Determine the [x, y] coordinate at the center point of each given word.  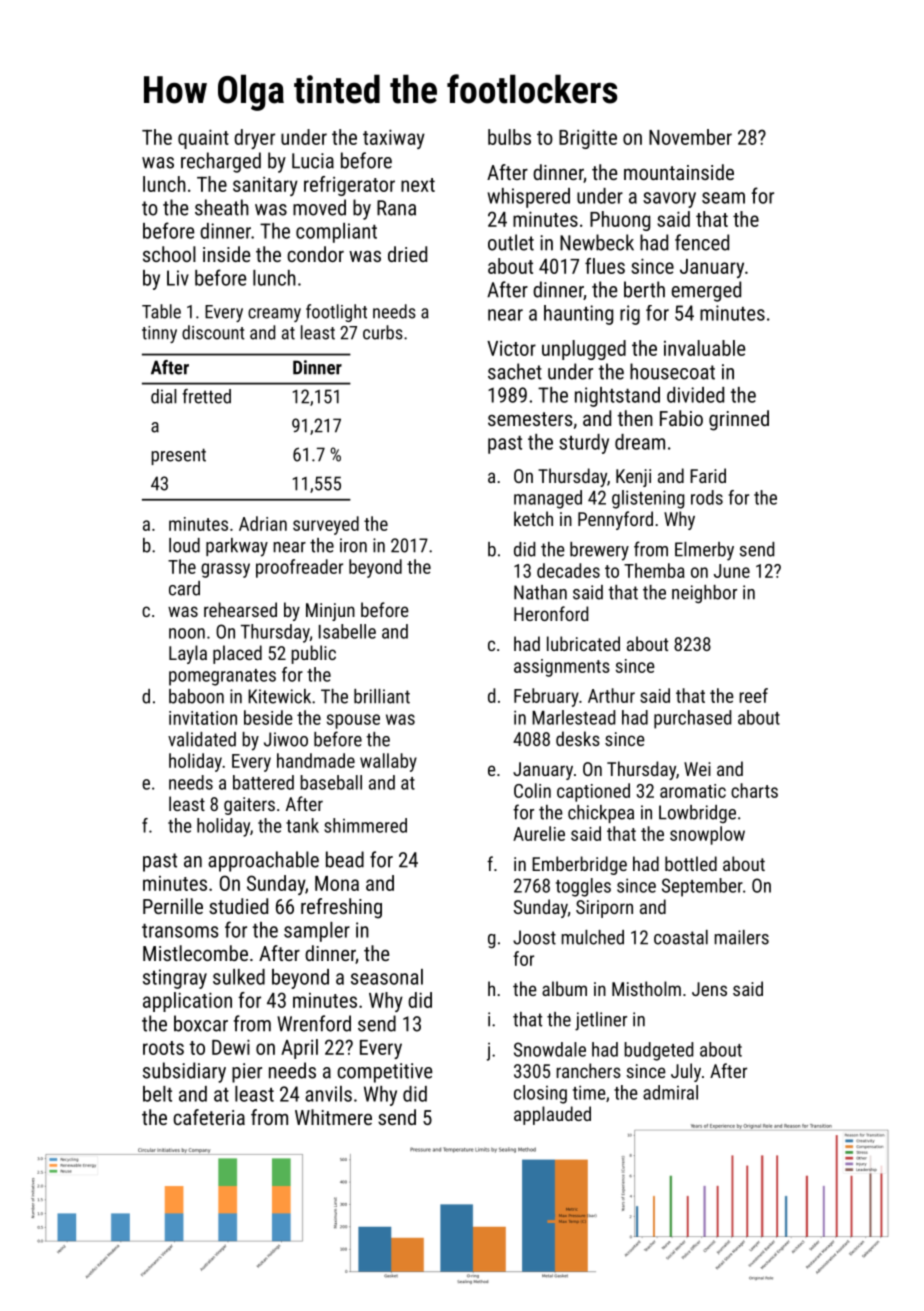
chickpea [601, 814]
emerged [706, 291]
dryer [254, 139]
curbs [383, 332]
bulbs [509, 137]
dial [164, 396]
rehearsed [240, 609]
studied [238, 906]
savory [669, 200]
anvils [328, 1094]
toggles [583, 887]
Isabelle [347, 631]
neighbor [704, 594]
